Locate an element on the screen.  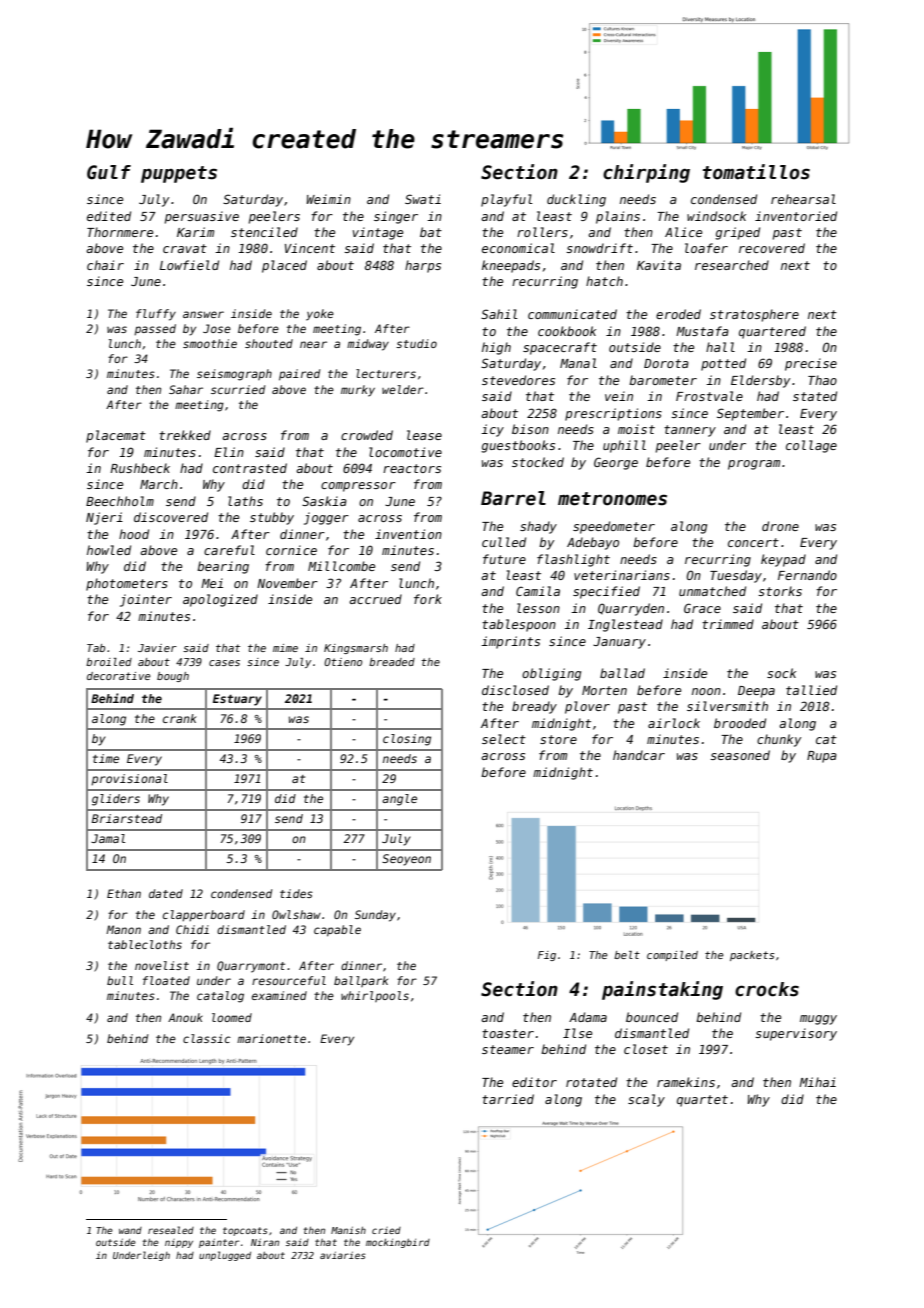
trimmed is located at coordinates (728, 624).
